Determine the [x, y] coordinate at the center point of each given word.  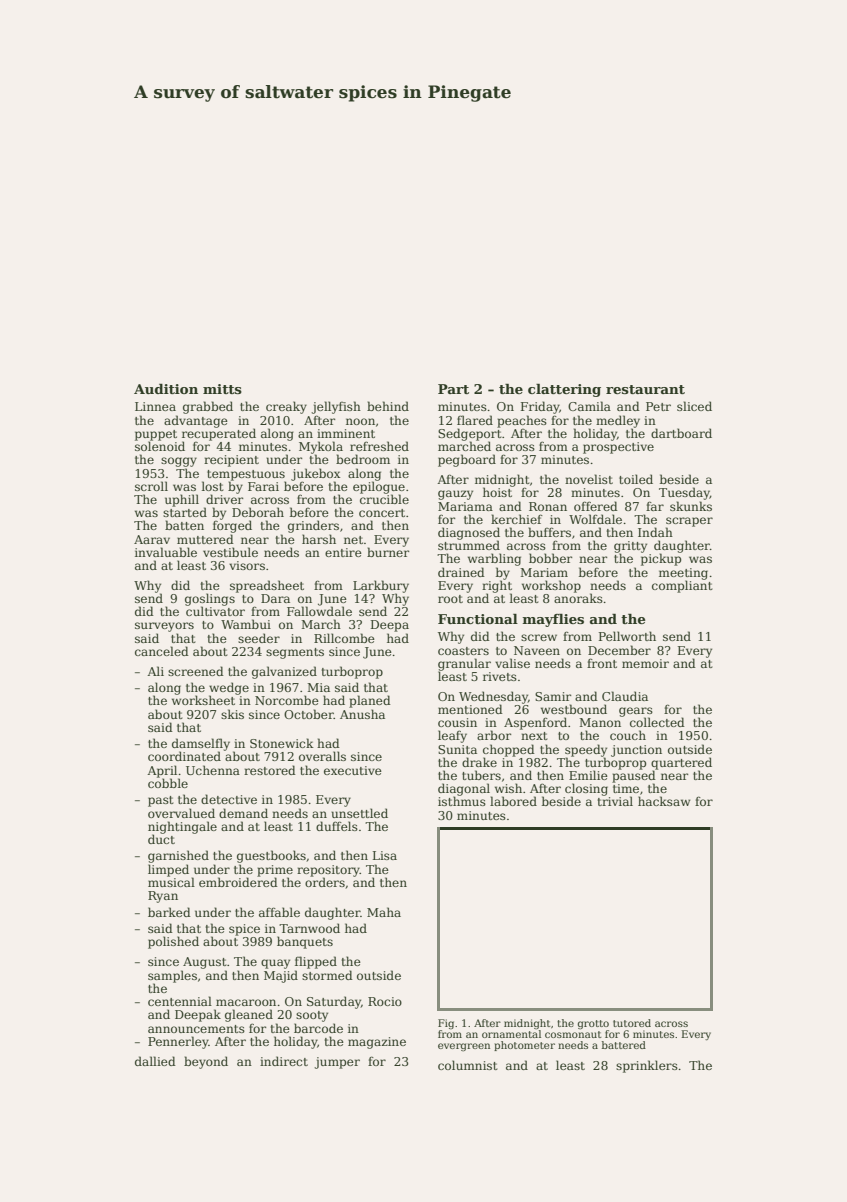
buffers [549, 532]
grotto [593, 1024]
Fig [446, 1024]
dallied [155, 1061]
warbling [494, 559]
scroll [151, 486]
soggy [179, 462]
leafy [452, 736]
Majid [281, 976]
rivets [500, 676]
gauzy [455, 495]
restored [270, 770]
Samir [553, 696]
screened [196, 671]
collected [657, 722]
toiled [636, 479]
